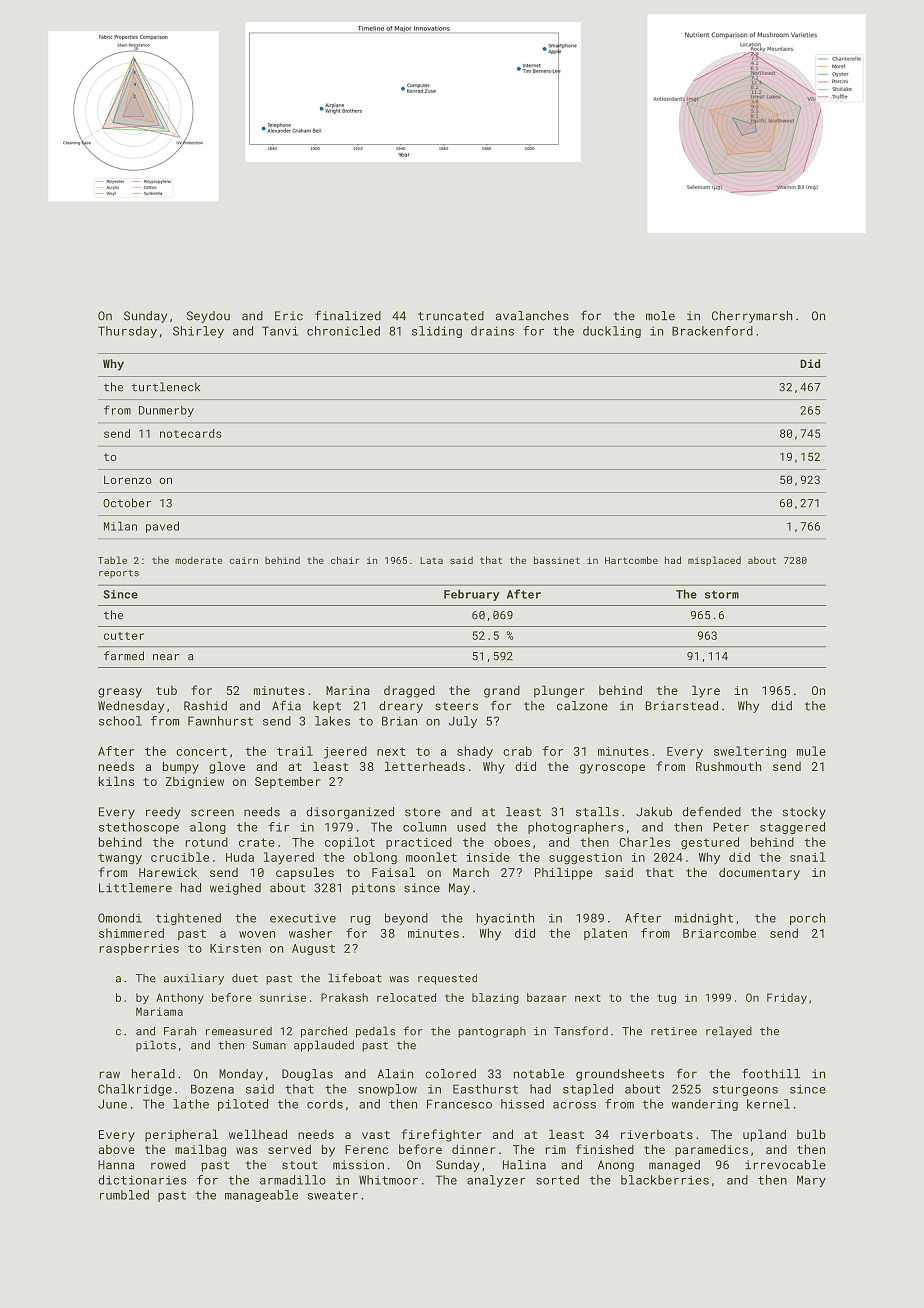  What do you see at coordinates (360, 920) in the page?
I see `rug` at bounding box center [360, 920].
